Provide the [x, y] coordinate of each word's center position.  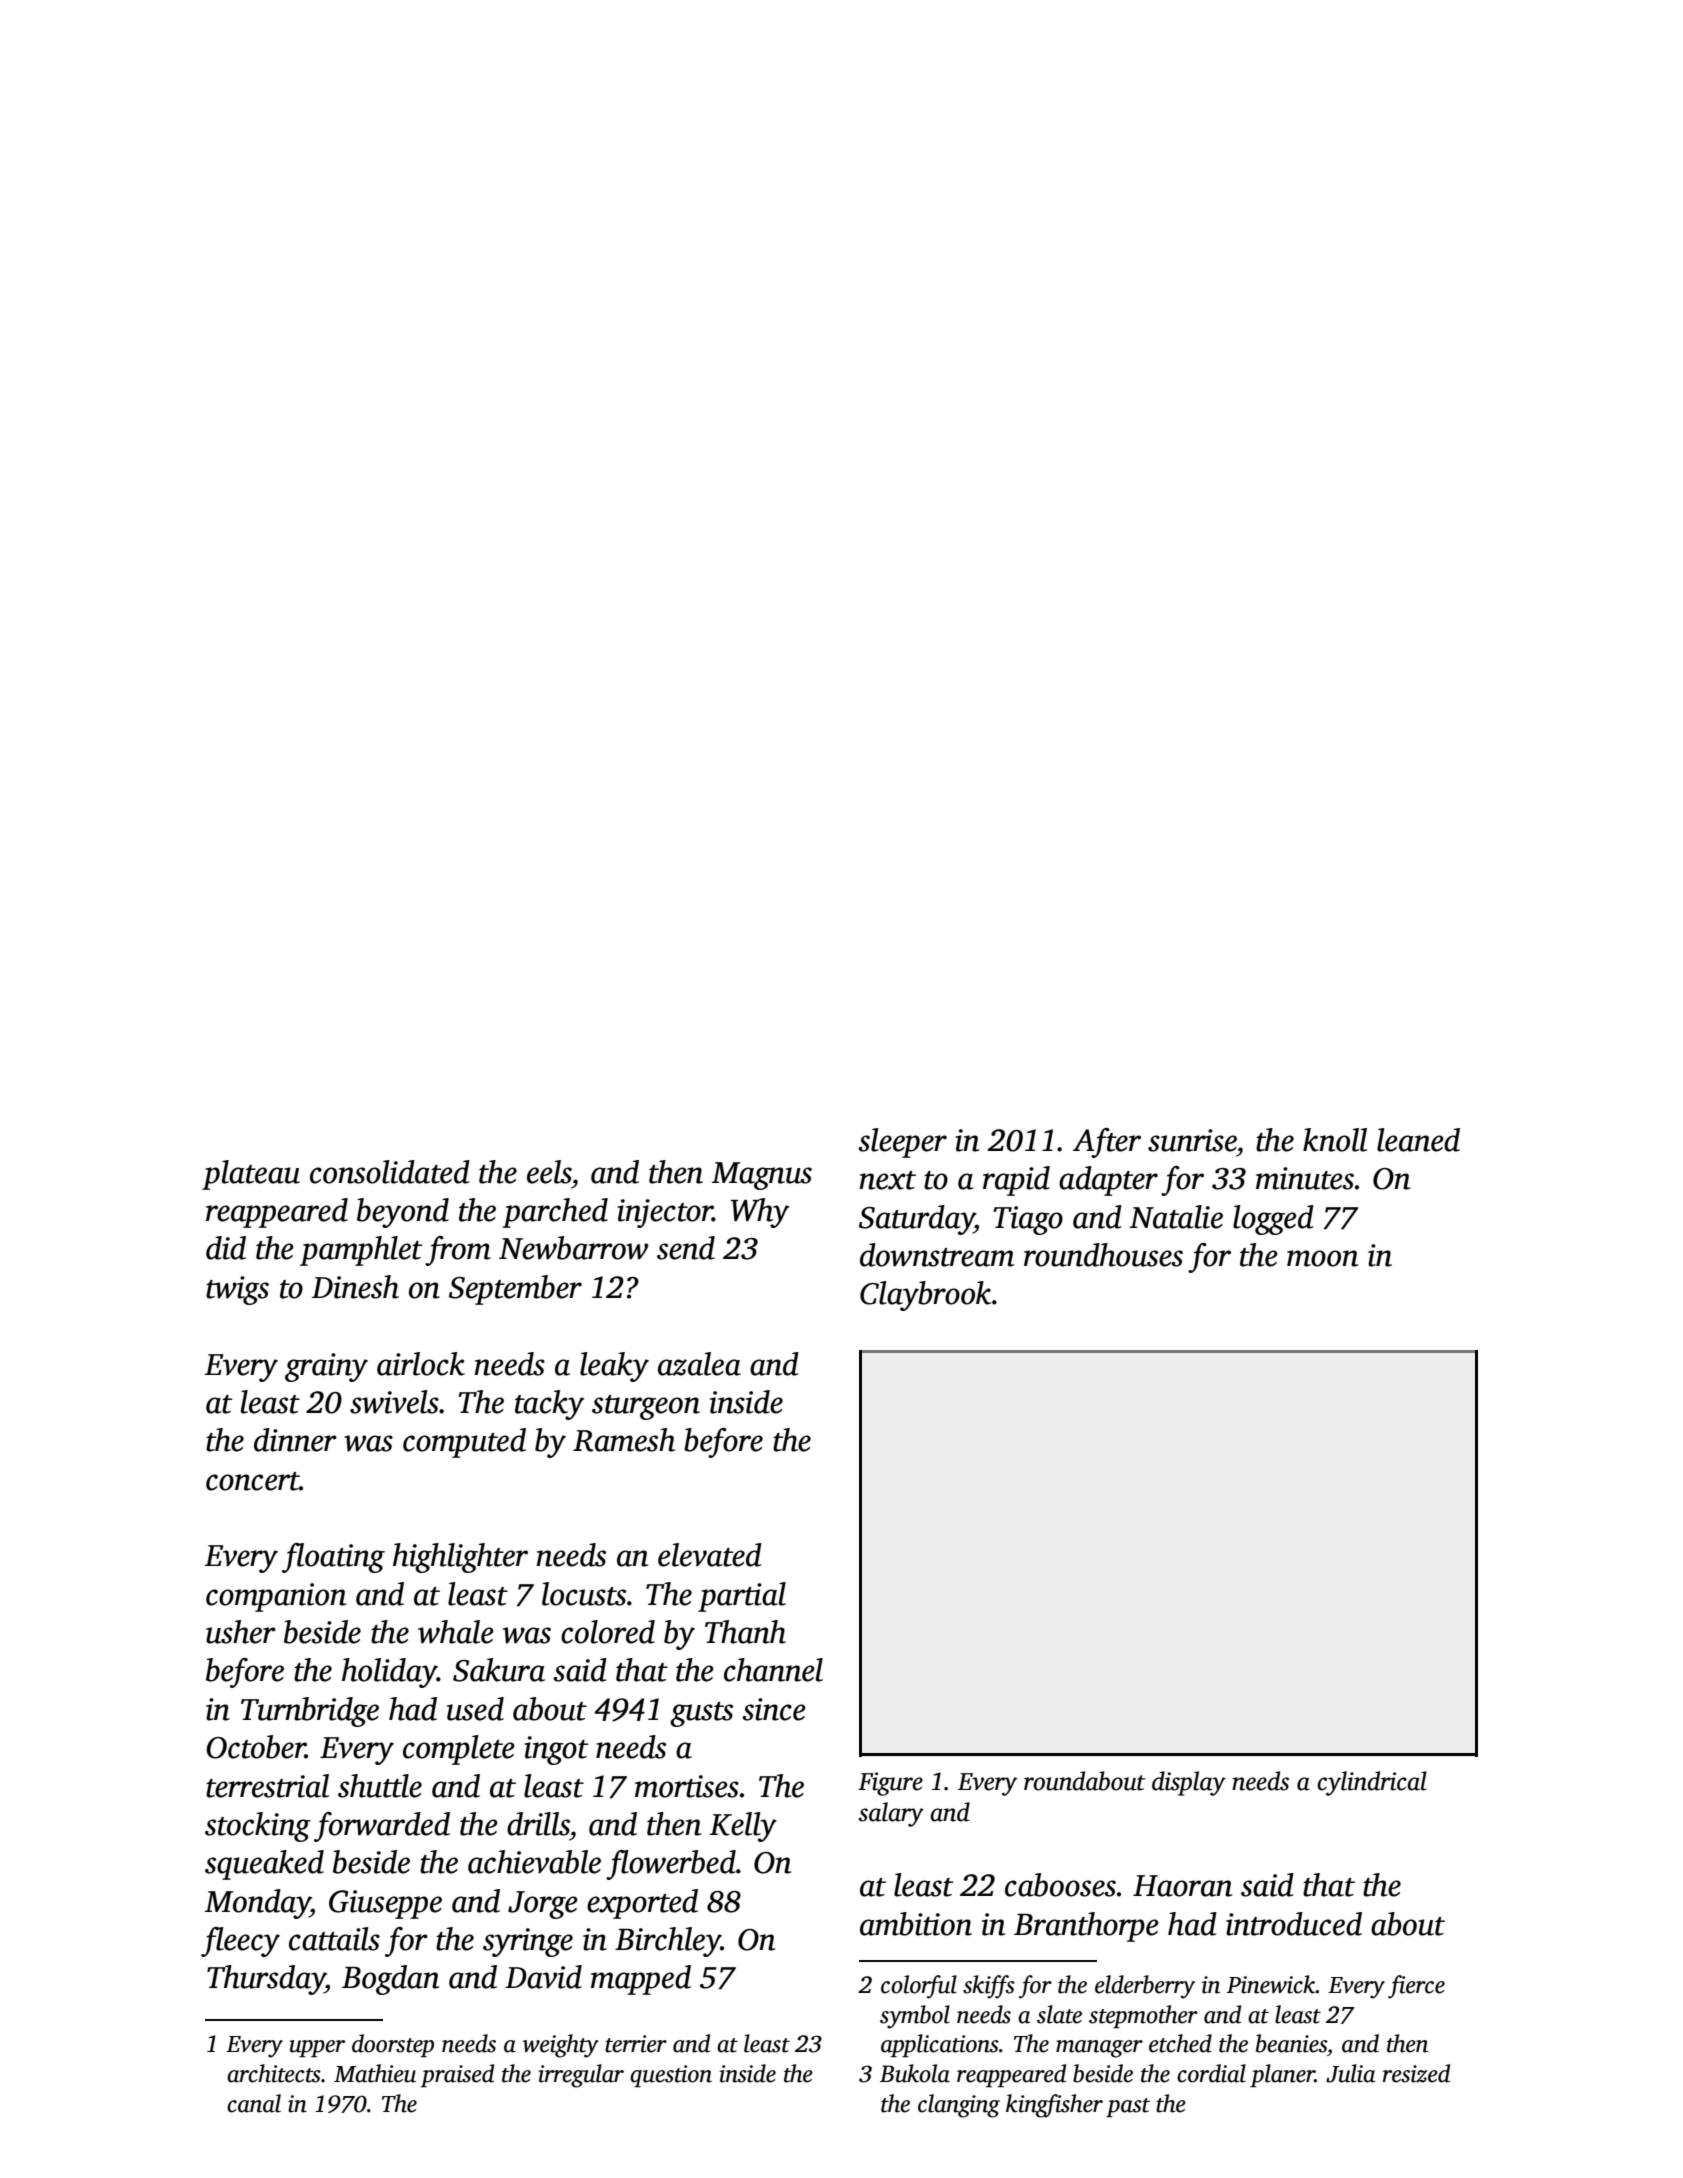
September [515, 1290]
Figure [890, 1784]
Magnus [762, 1176]
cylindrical [1372, 1783]
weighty [561, 2046]
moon [1322, 1258]
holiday [389, 1673]
